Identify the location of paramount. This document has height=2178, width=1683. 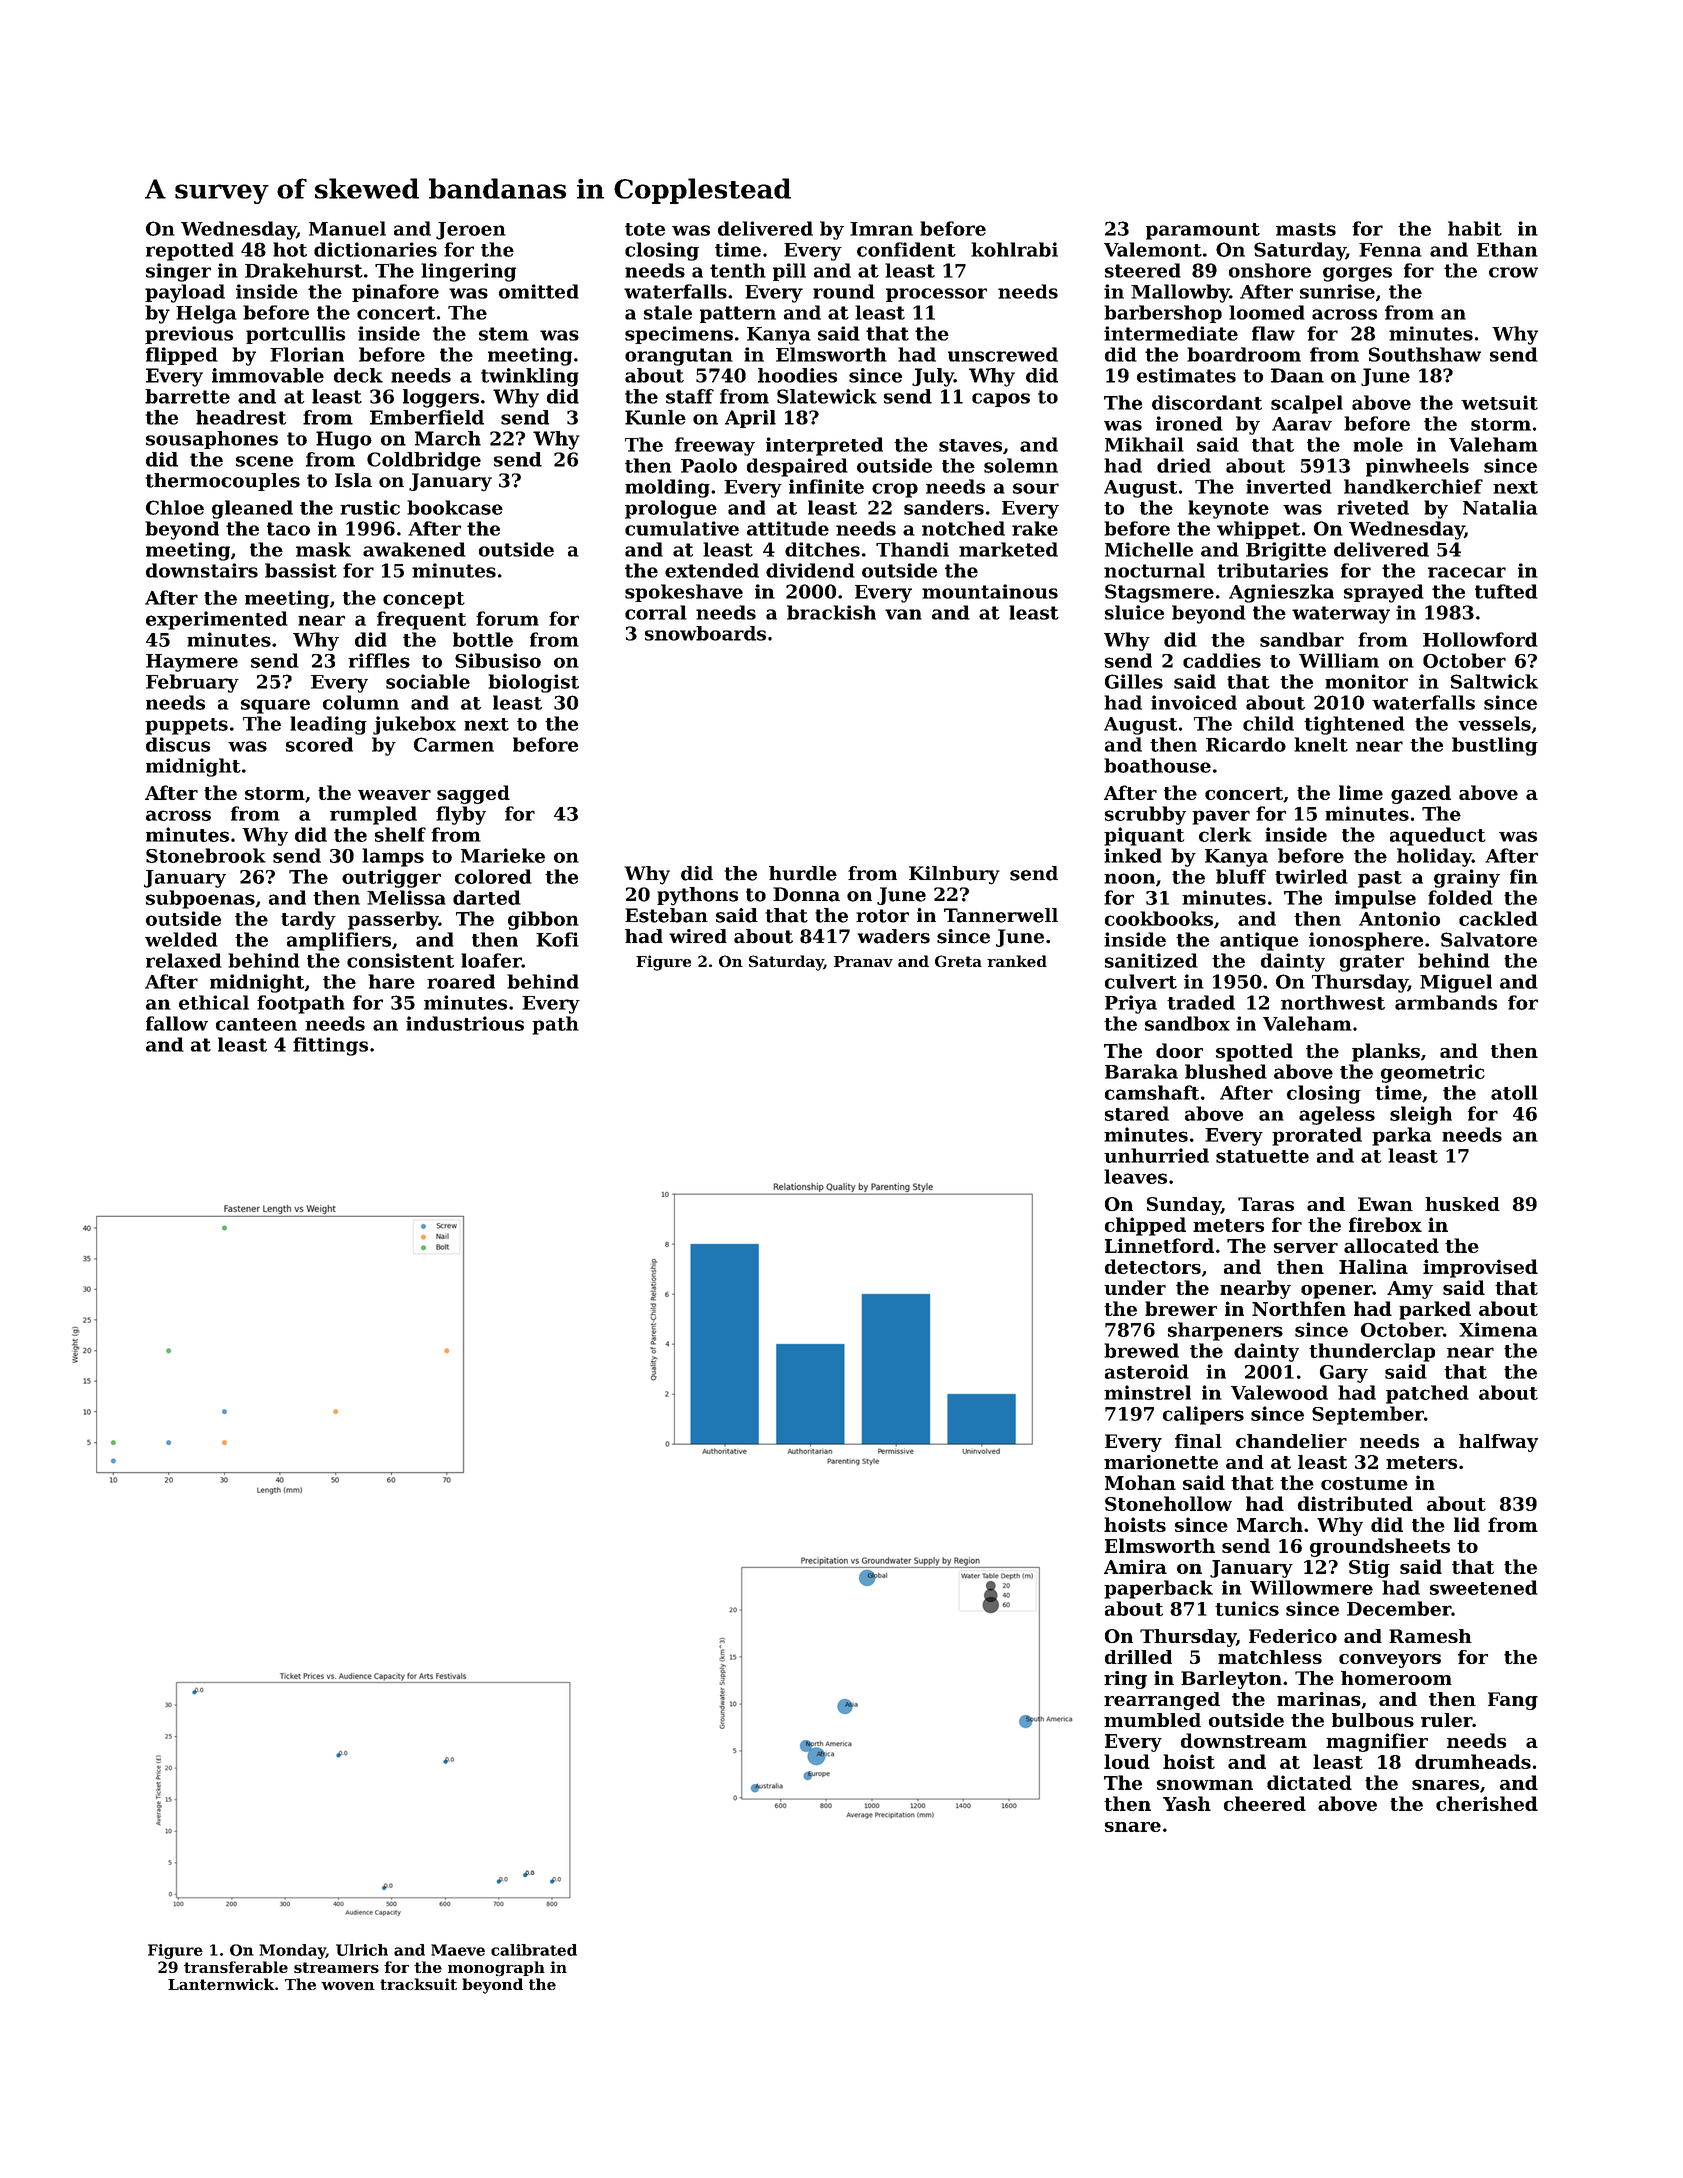
(1203, 231).
